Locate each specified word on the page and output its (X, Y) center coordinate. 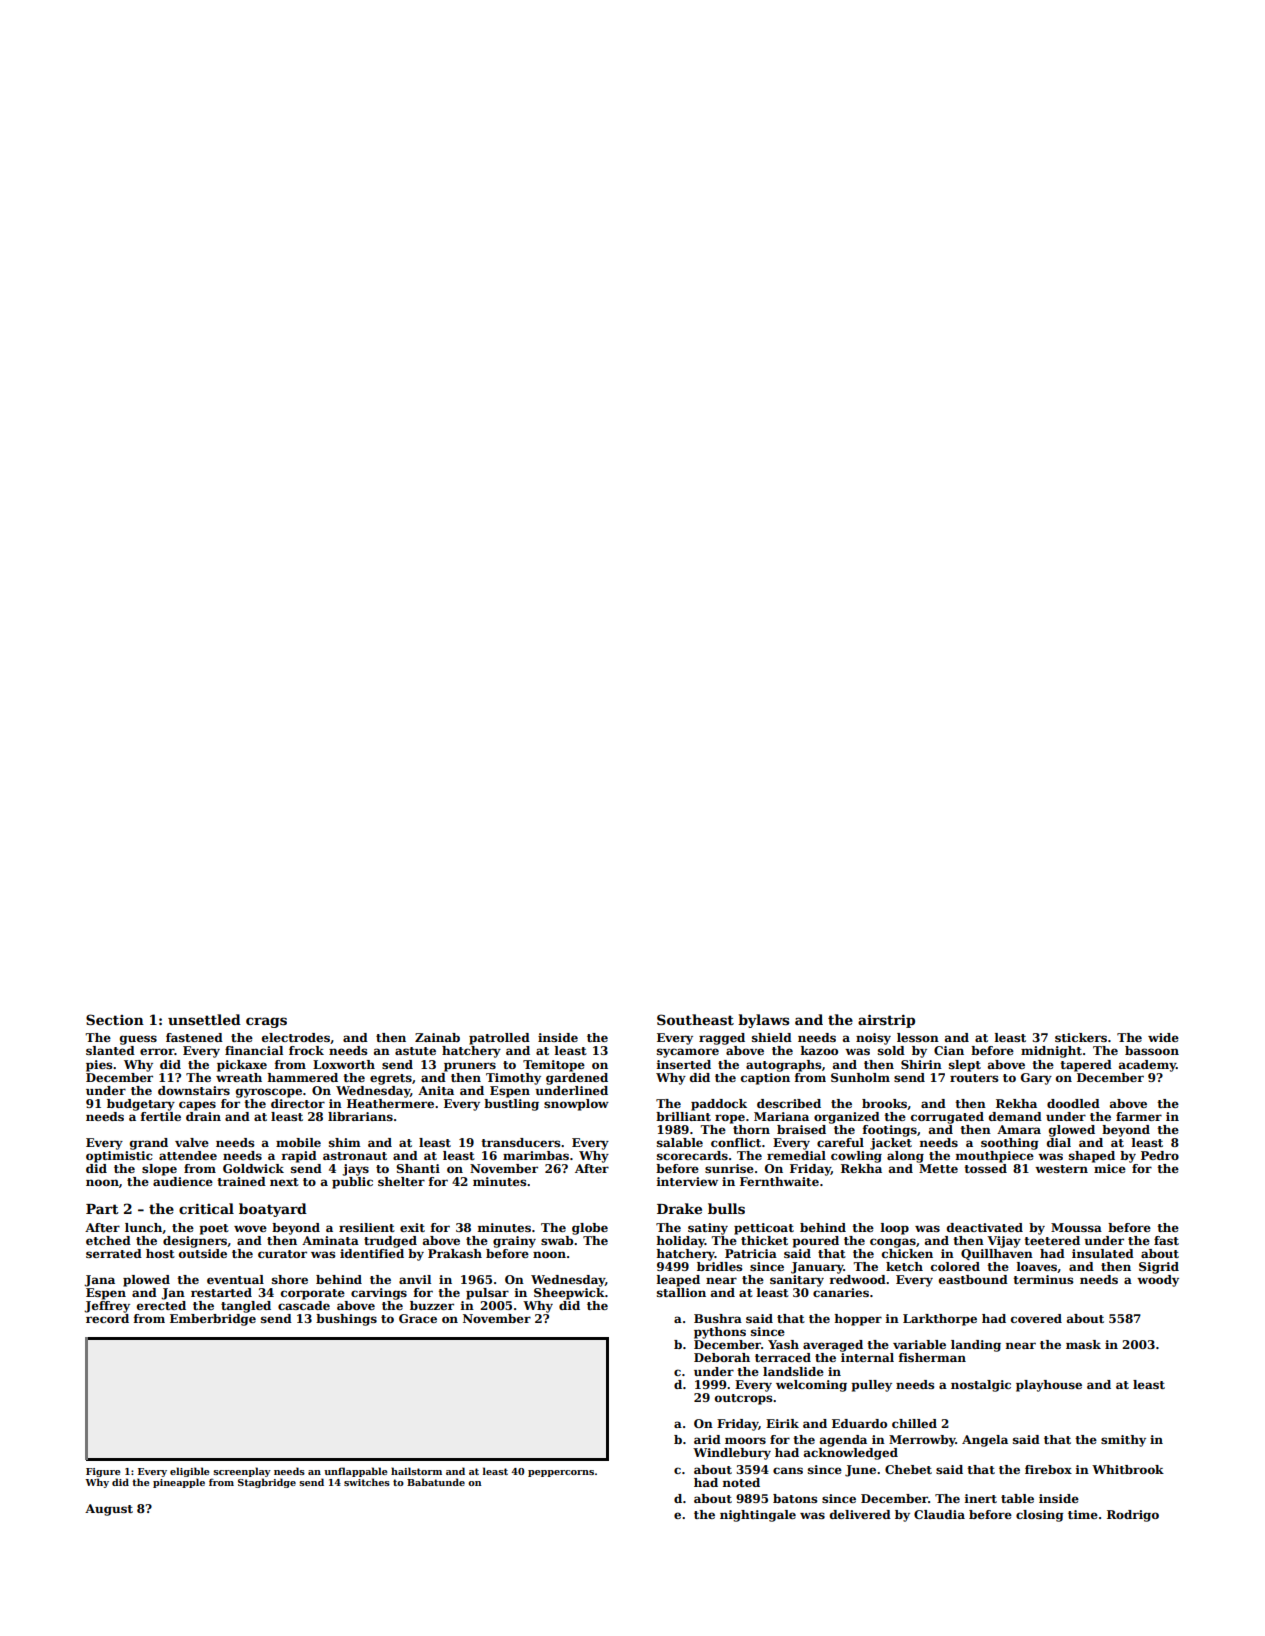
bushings (346, 1320)
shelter (401, 1181)
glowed (1072, 1131)
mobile (298, 1142)
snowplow (576, 1105)
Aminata (330, 1240)
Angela (985, 1441)
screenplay (242, 1472)
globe (590, 1229)
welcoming (811, 1386)
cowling (856, 1157)
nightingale (758, 1516)
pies (99, 1066)
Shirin (921, 1064)
